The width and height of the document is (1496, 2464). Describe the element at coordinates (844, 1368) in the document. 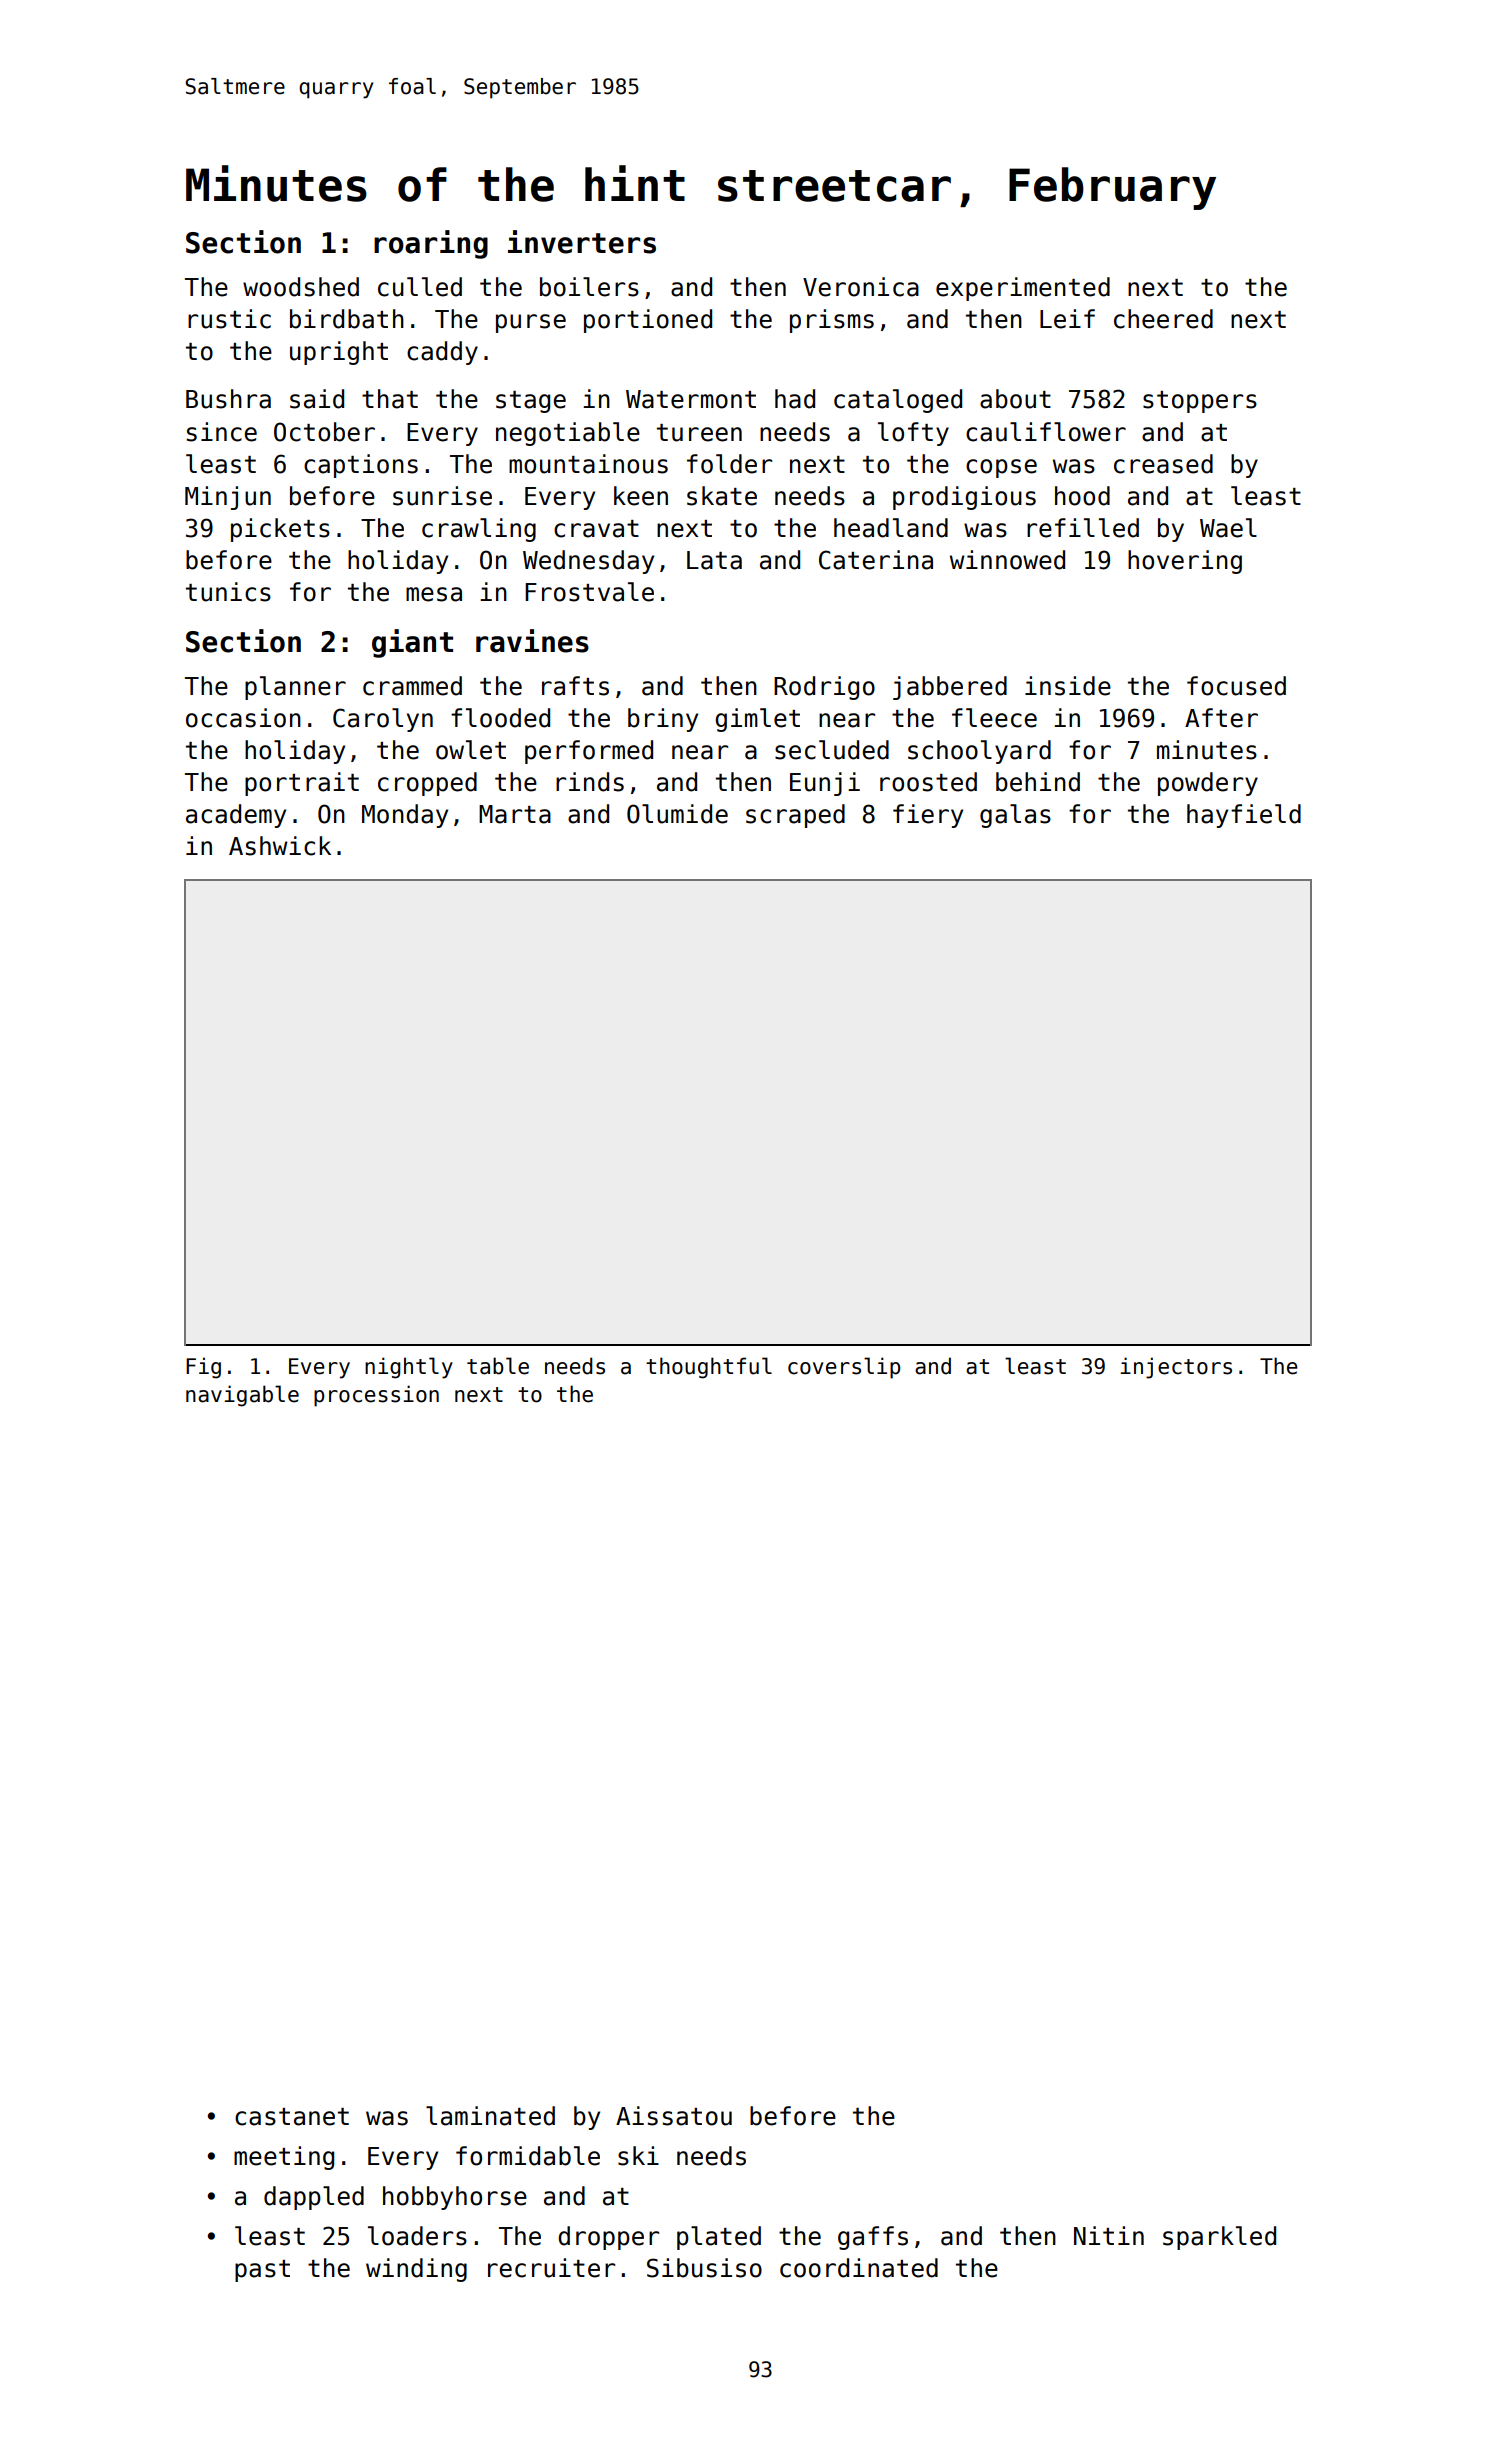

I see `coverslip` at that location.
